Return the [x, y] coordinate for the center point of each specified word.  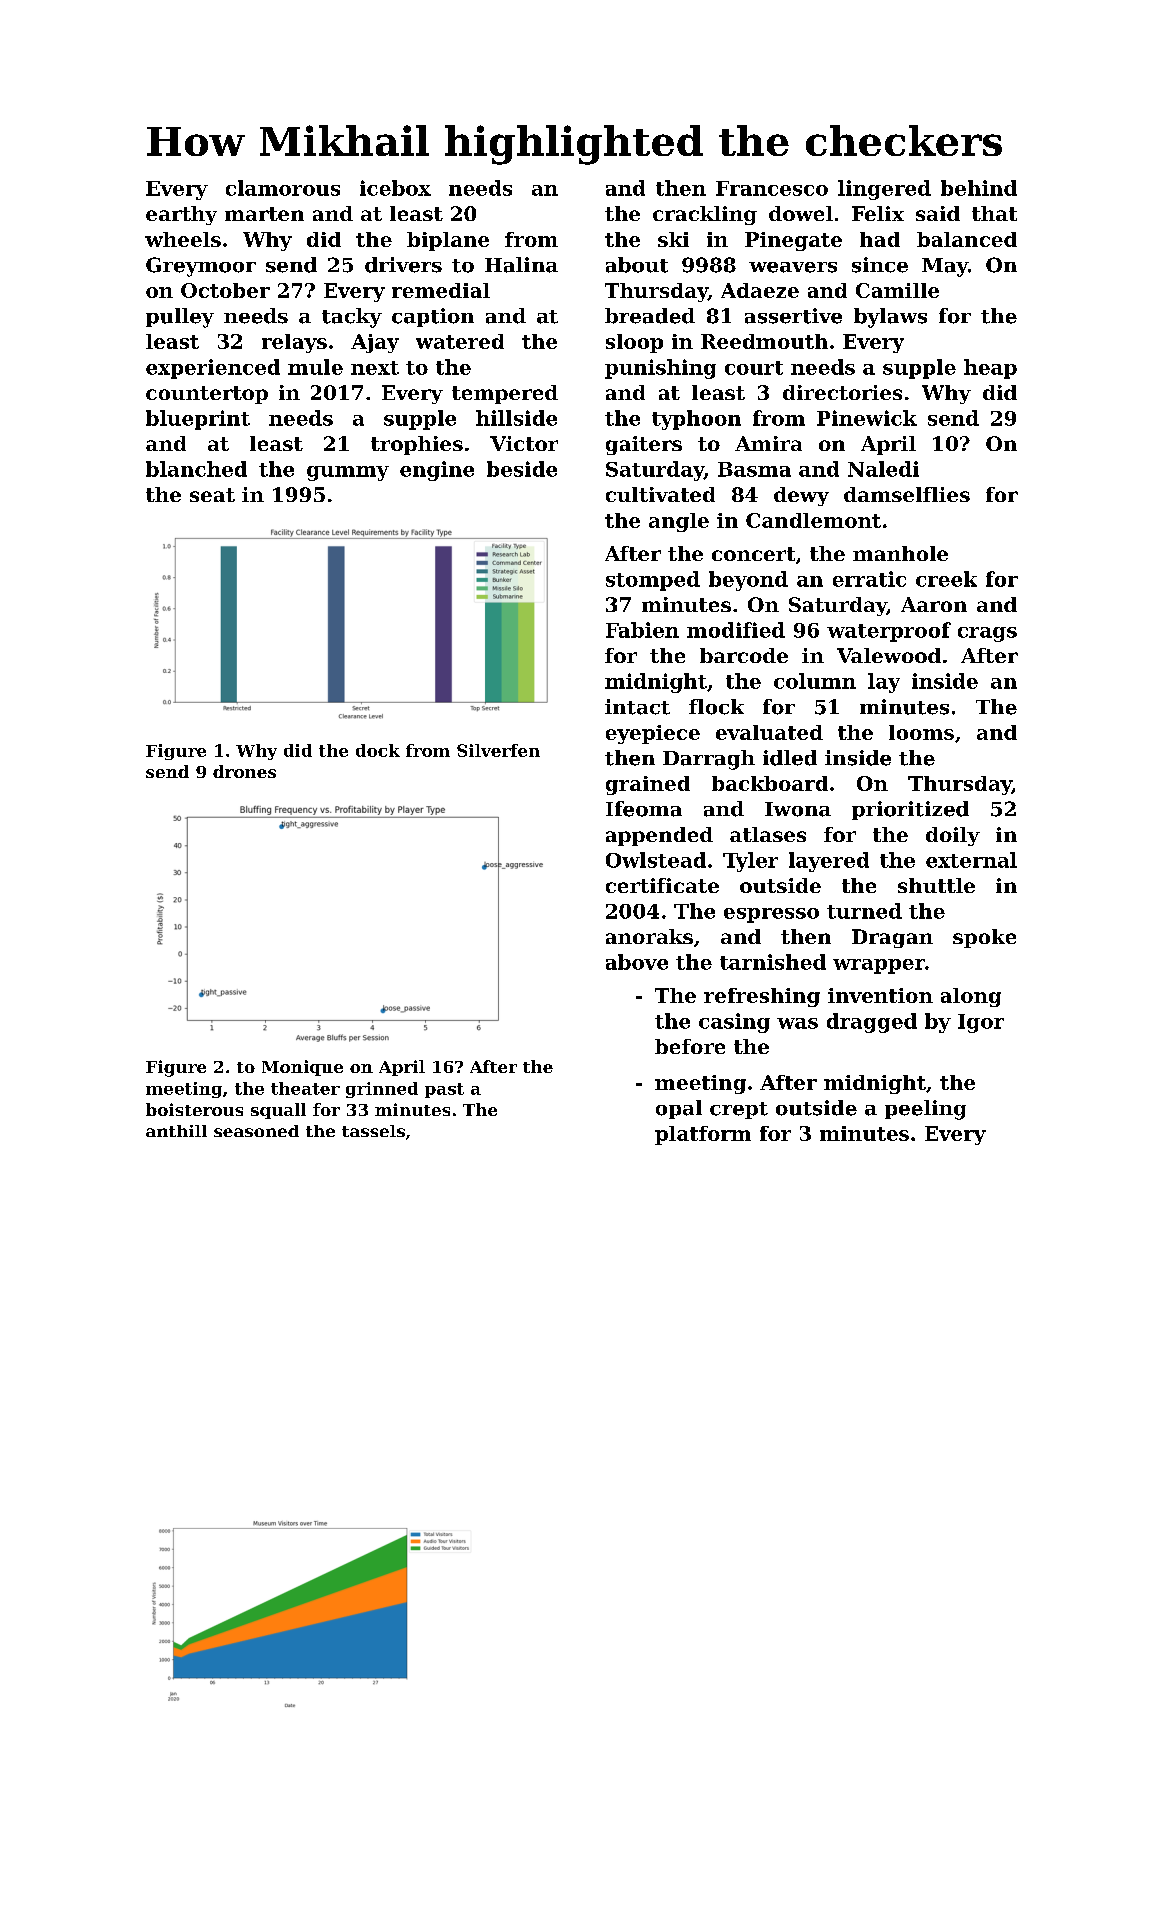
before [690, 1046]
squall [278, 1111]
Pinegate [793, 241]
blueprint [198, 420]
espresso [771, 915]
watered [460, 341]
